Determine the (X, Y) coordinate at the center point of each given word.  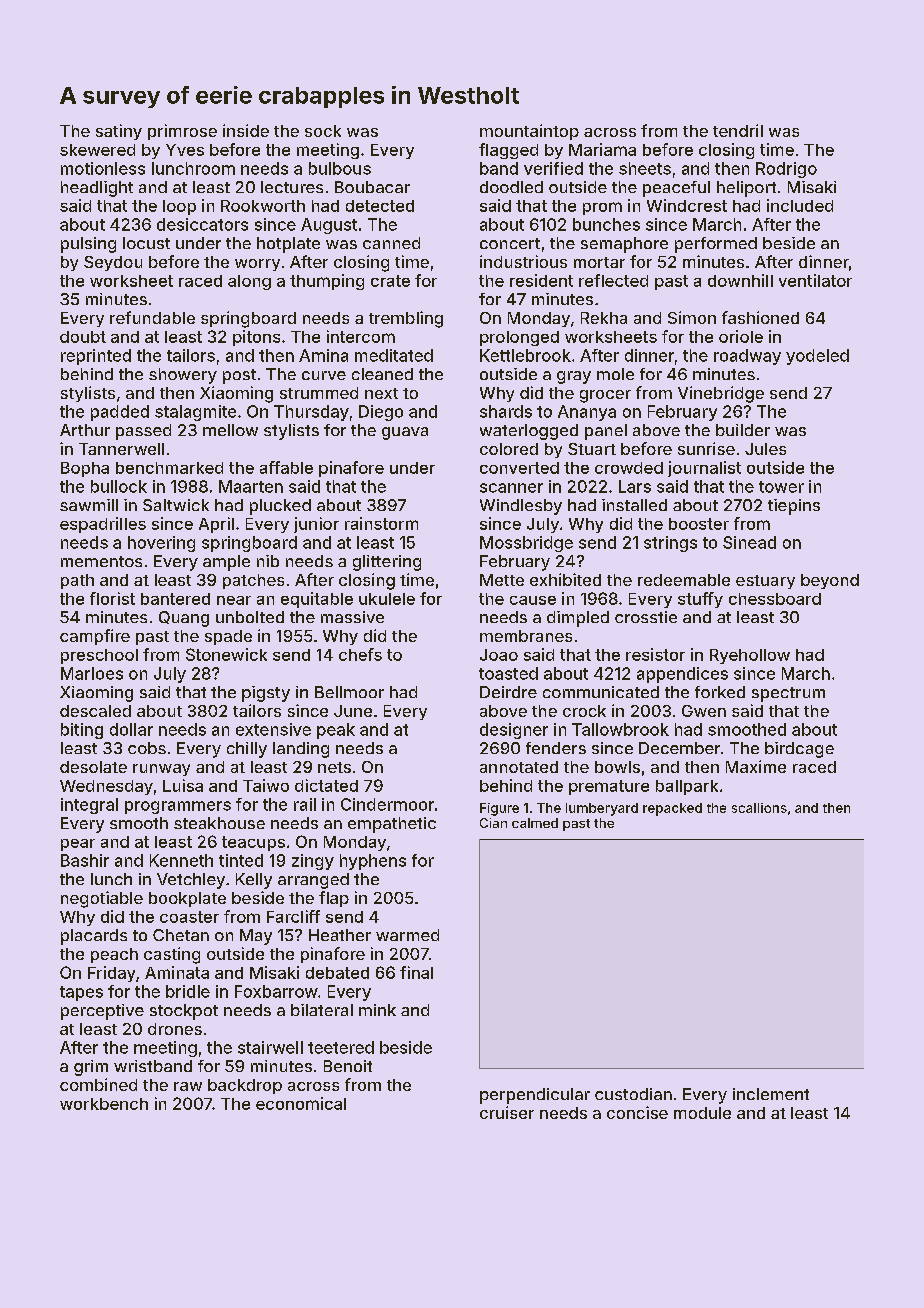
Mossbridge (526, 544)
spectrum (788, 694)
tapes (81, 993)
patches (253, 581)
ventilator (815, 280)
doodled (511, 187)
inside (246, 130)
